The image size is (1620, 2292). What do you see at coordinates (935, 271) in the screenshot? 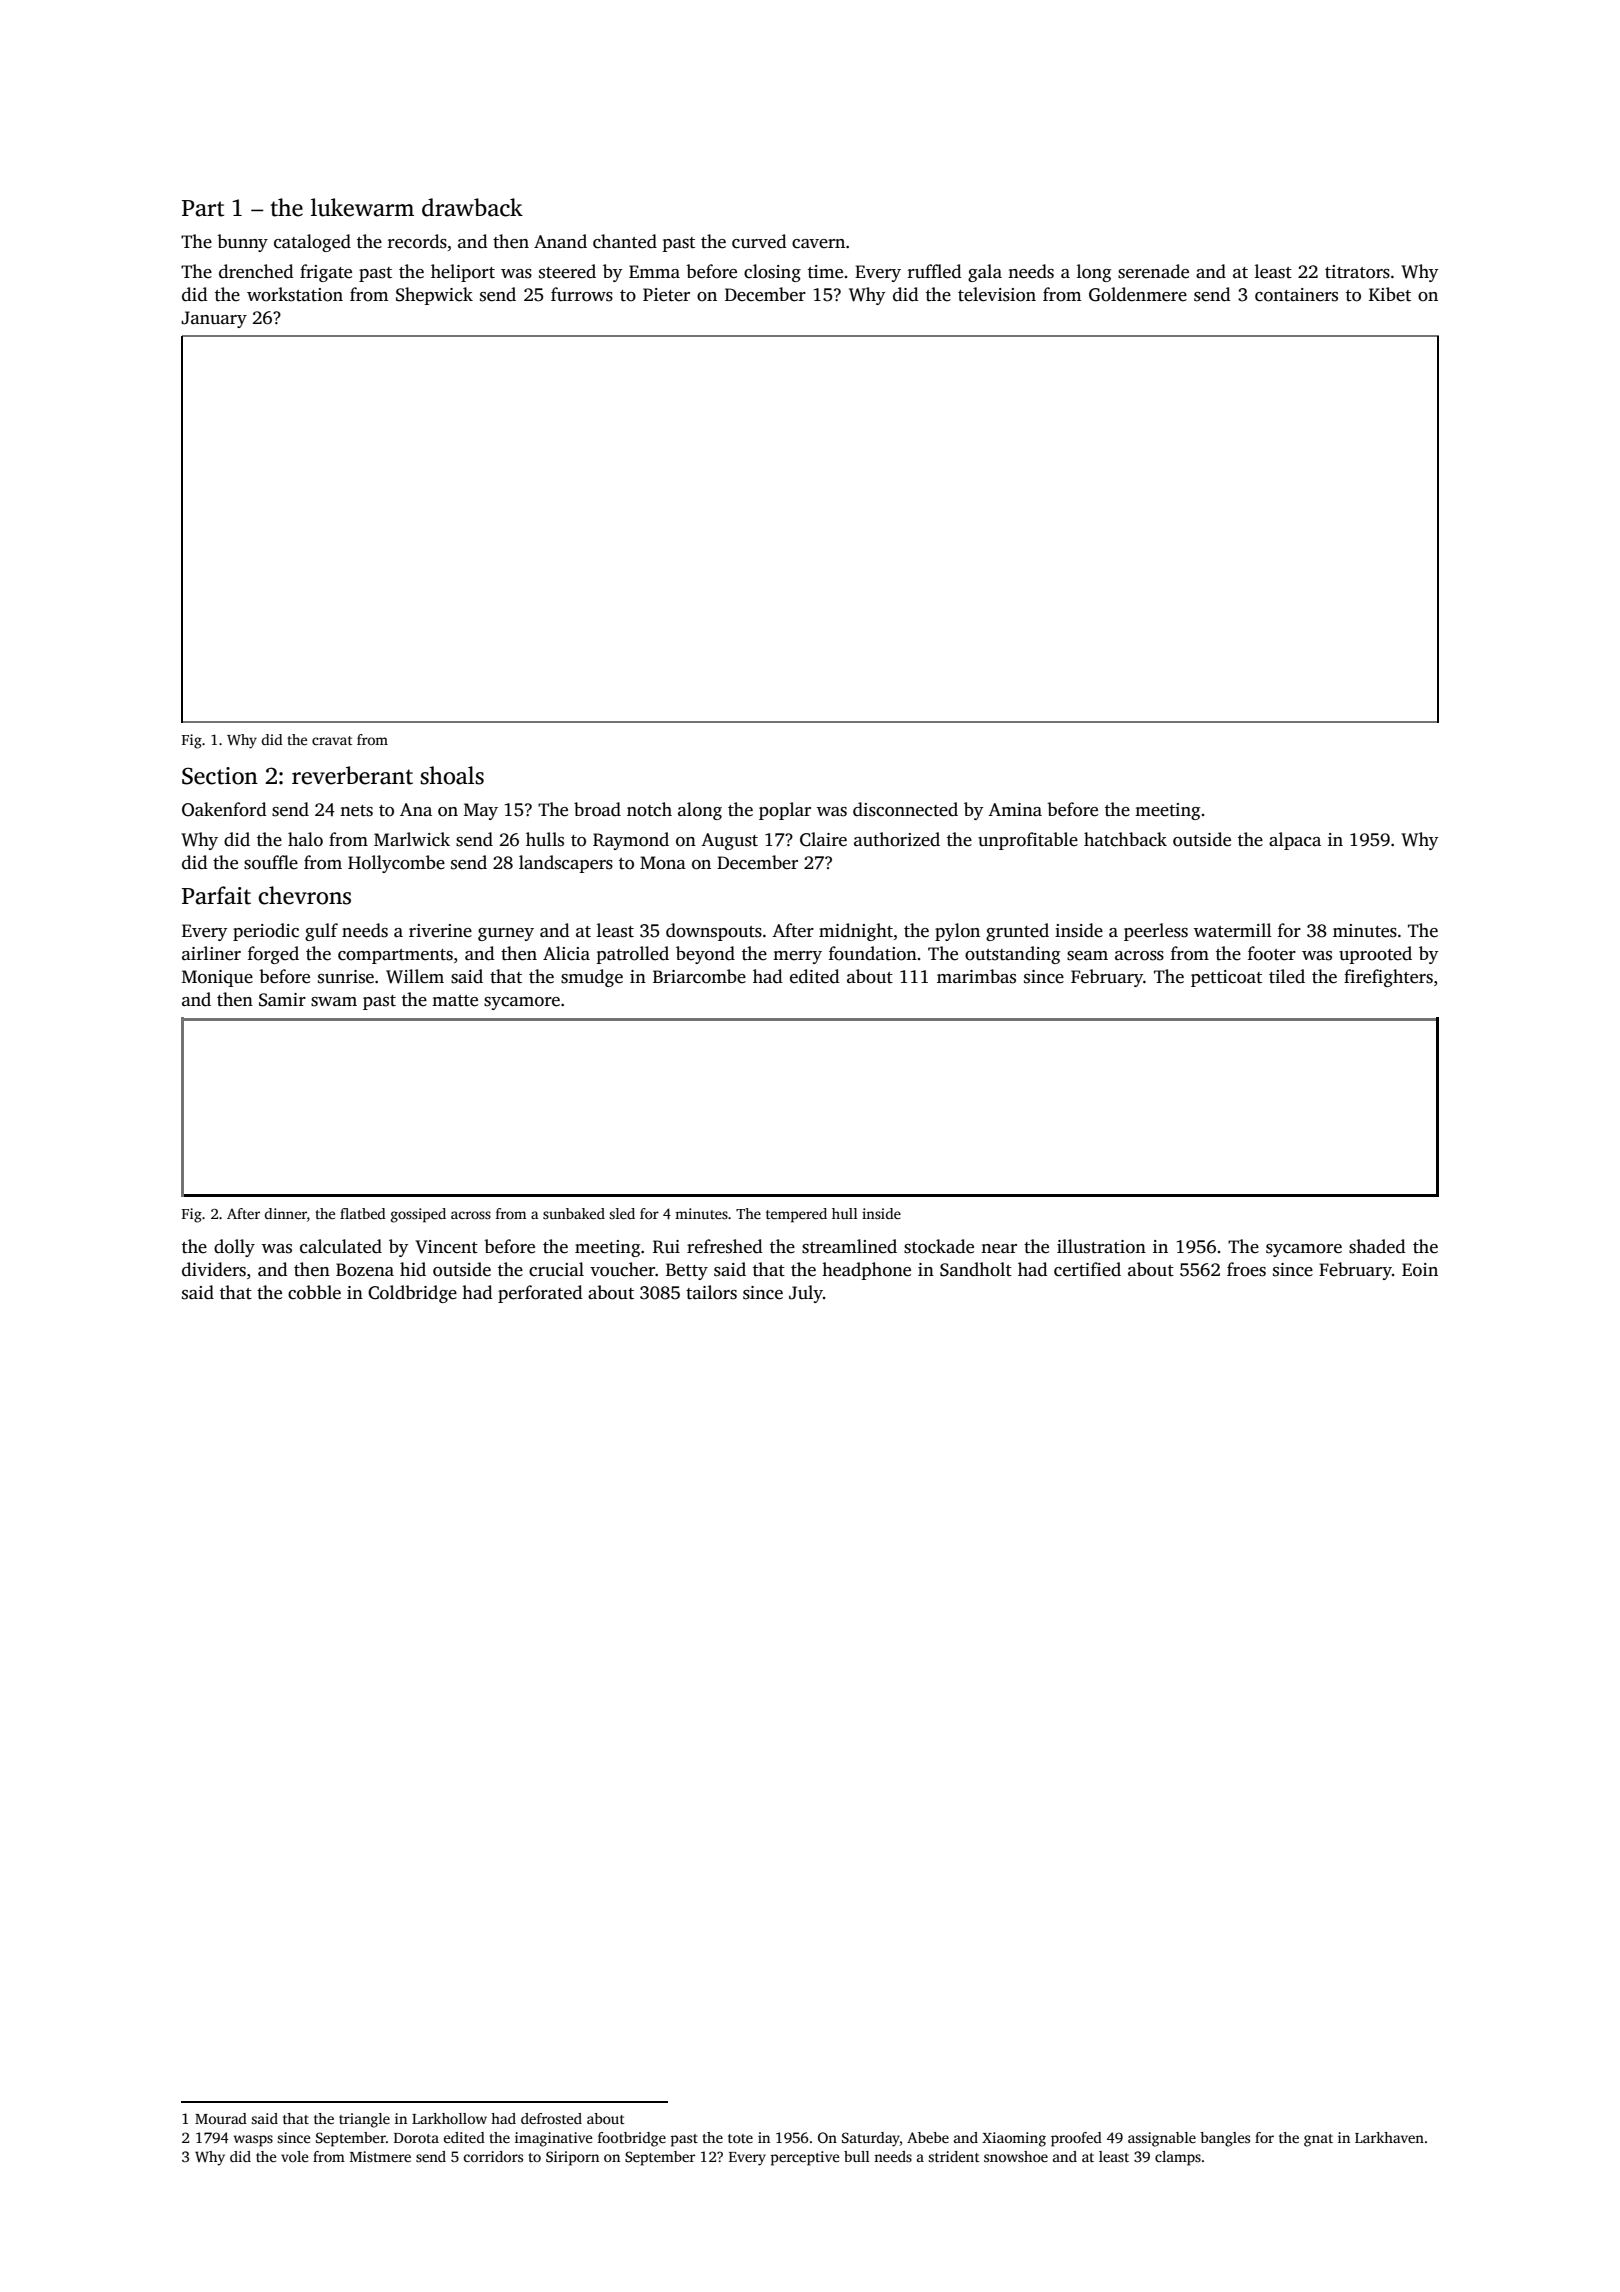
I see `ruffled` at bounding box center [935, 271].
